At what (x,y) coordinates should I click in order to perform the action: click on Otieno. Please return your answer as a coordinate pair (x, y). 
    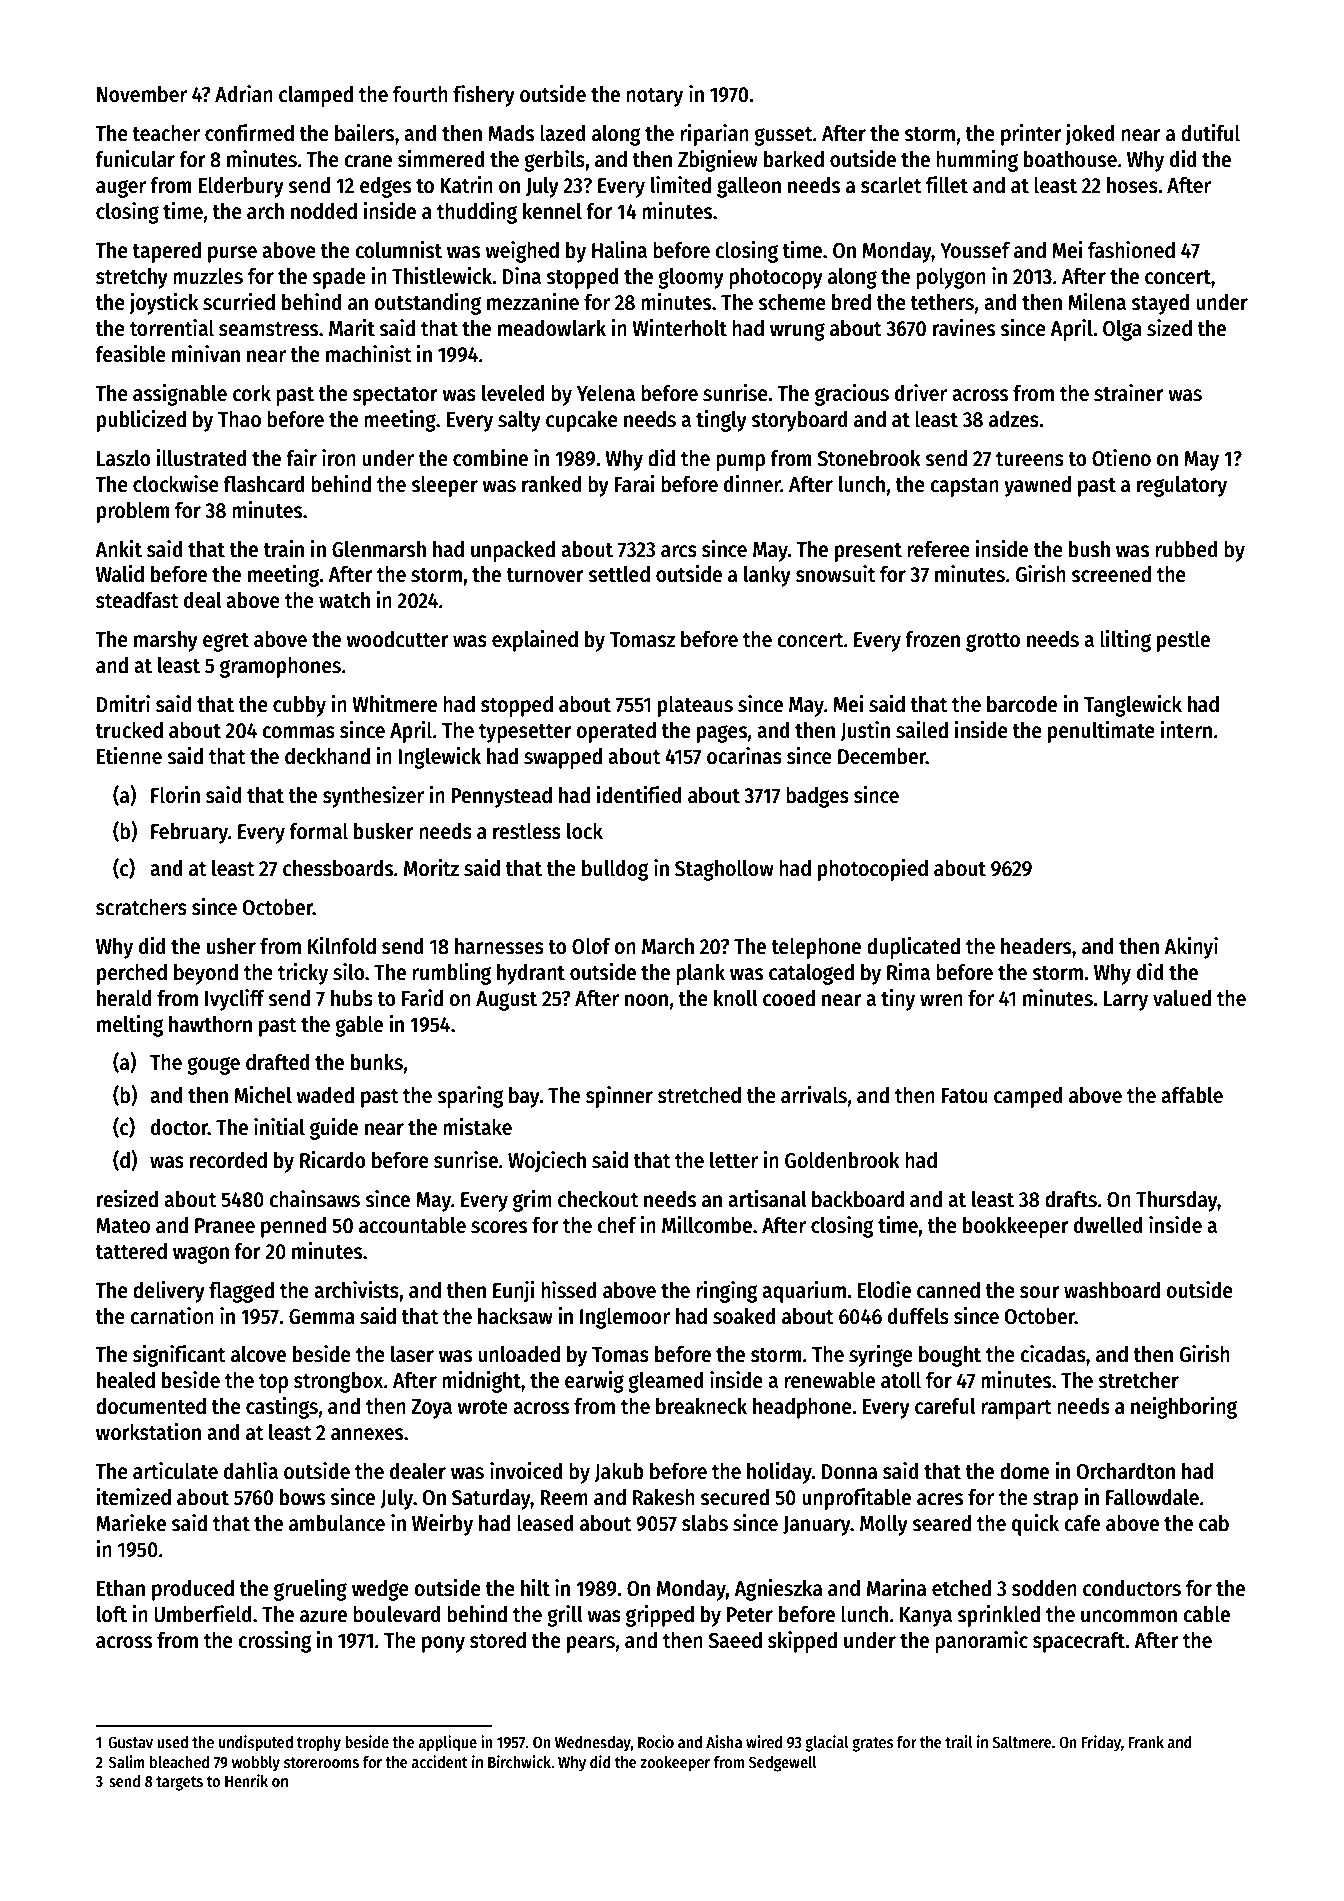
    Looking at the image, I should click on (1121, 458).
